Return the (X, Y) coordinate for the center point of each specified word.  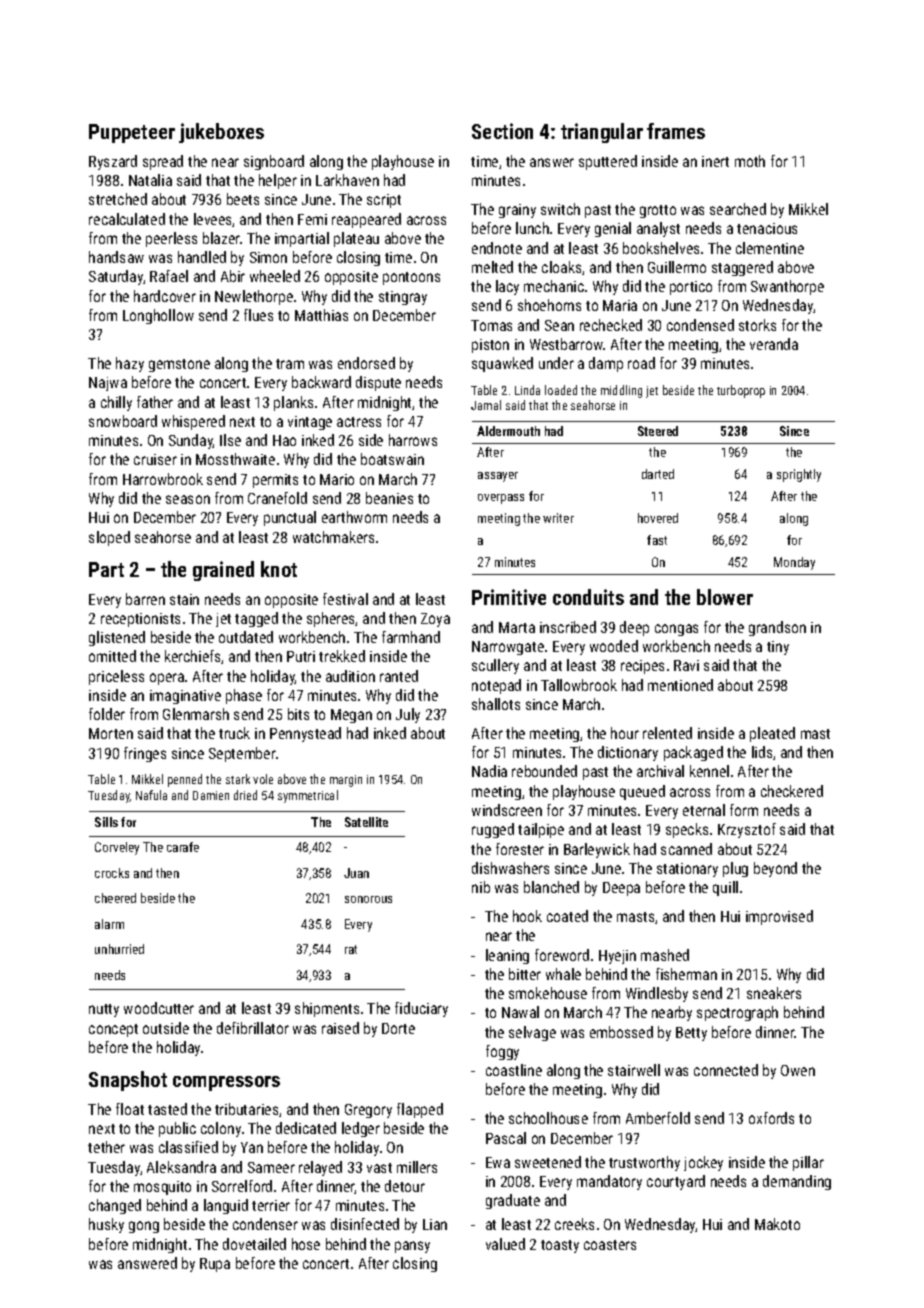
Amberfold (658, 1118)
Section (502, 131)
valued (505, 1244)
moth (750, 161)
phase (244, 696)
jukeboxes (221, 133)
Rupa (215, 1265)
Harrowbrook (163, 479)
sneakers (774, 993)
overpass (501, 499)
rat (351, 949)
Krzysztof (747, 830)
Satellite (366, 822)
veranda (774, 344)
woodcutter (159, 1008)
